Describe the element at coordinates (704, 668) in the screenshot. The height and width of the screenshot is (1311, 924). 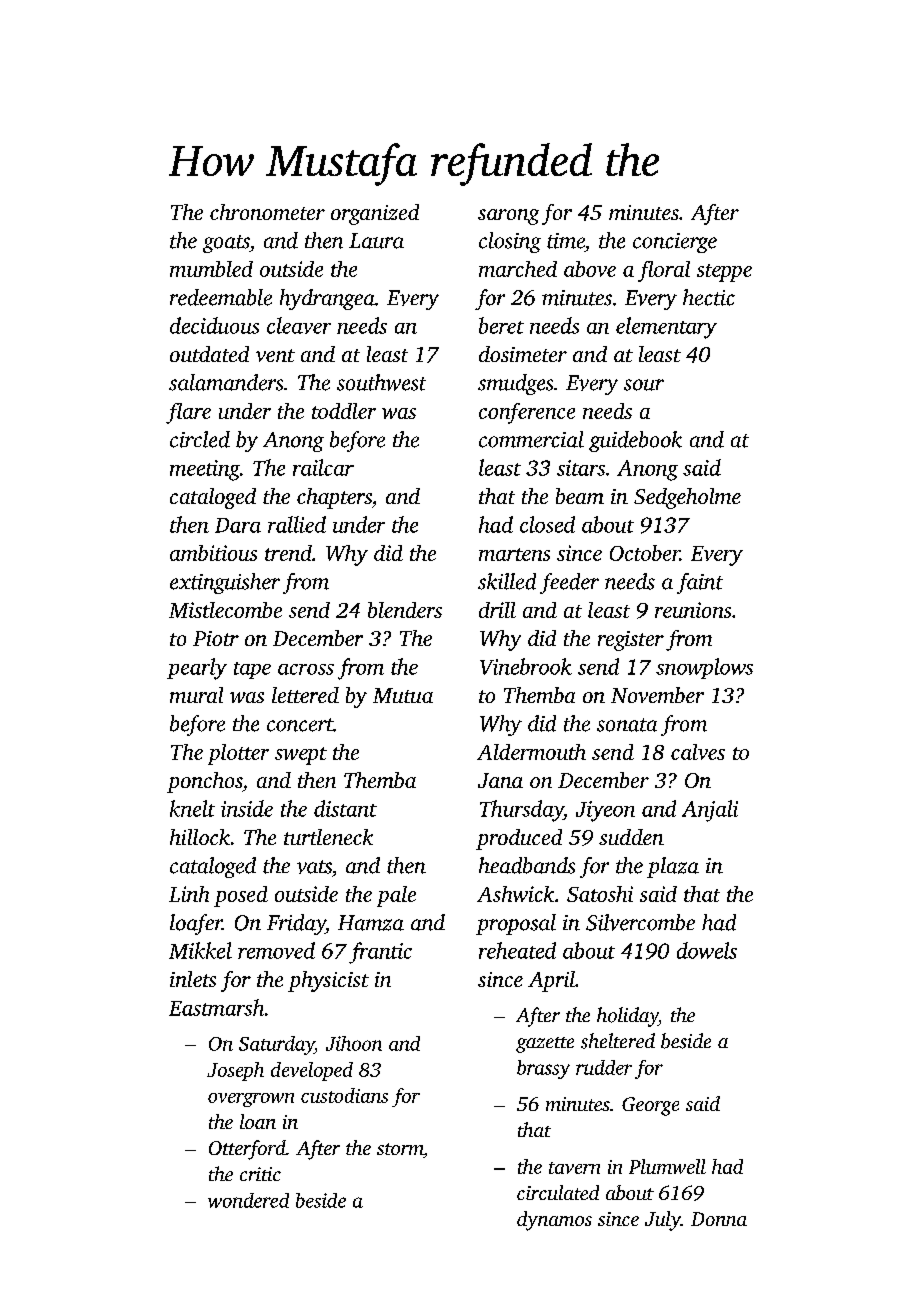
I see `snowplows` at that location.
